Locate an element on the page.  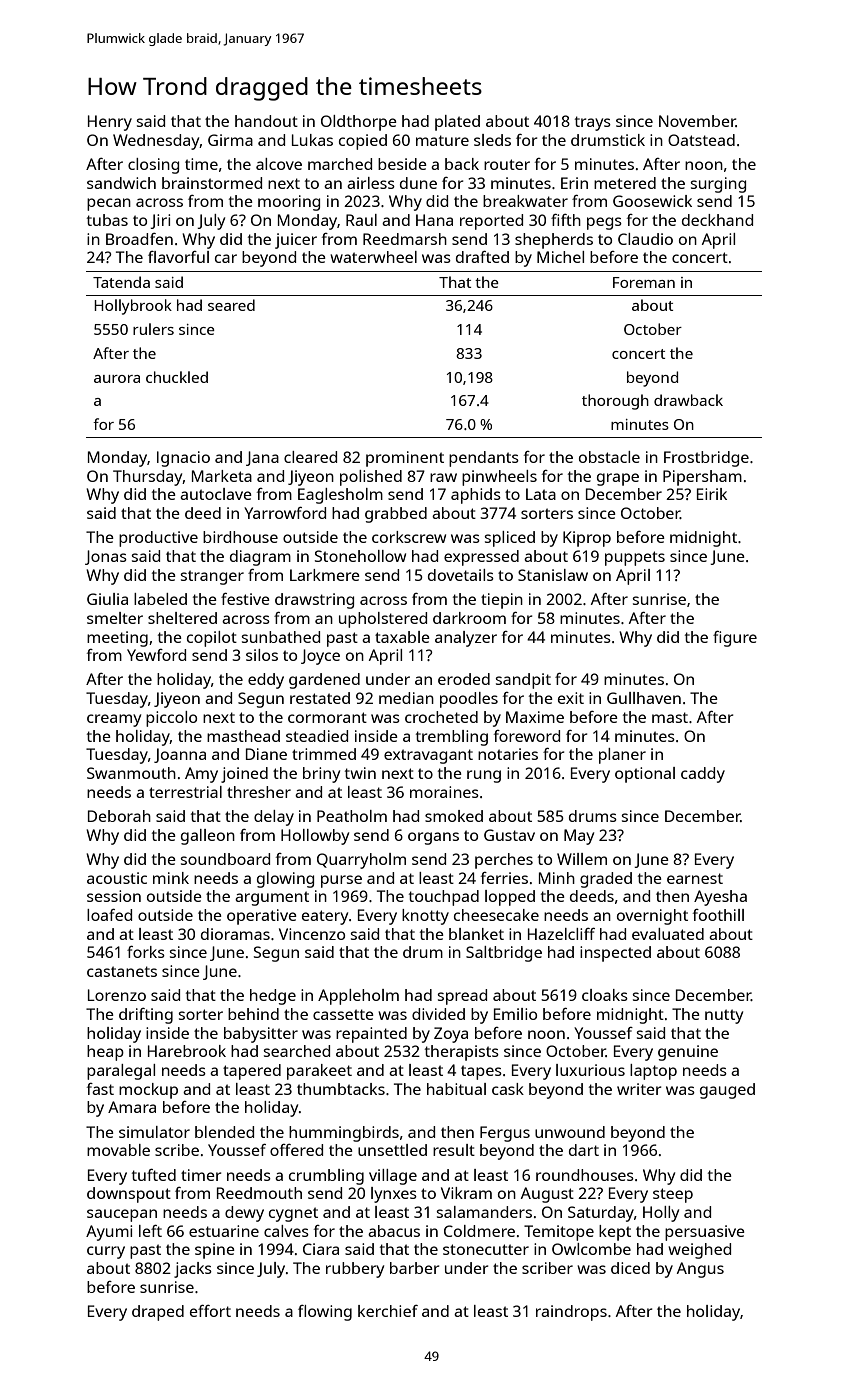
deckhand is located at coordinates (717, 220).
